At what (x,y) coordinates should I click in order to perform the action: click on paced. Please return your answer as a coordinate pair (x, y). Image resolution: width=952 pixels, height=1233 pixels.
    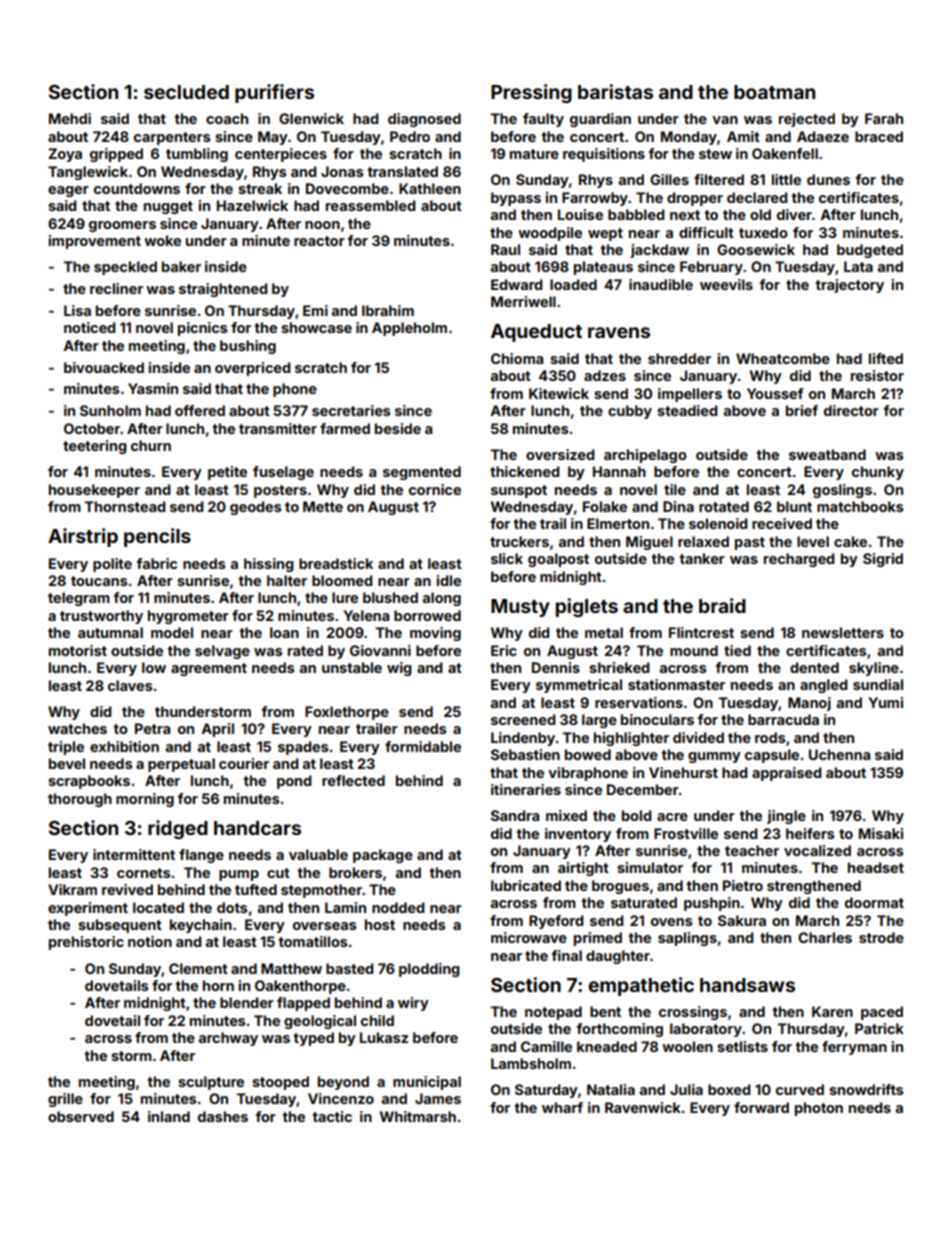
    Looking at the image, I should click on (882, 1013).
